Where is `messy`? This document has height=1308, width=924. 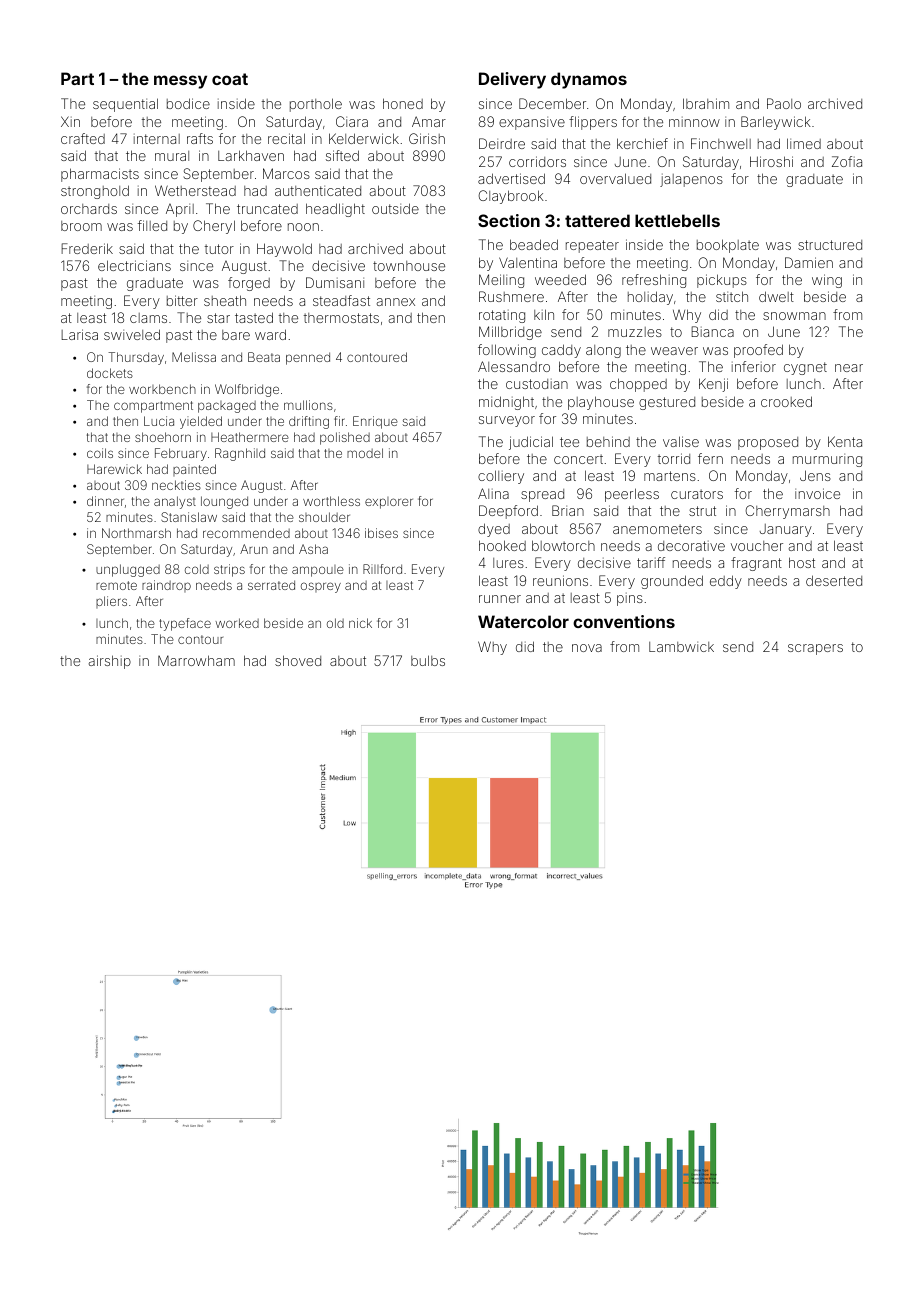
messy is located at coordinates (180, 82).
